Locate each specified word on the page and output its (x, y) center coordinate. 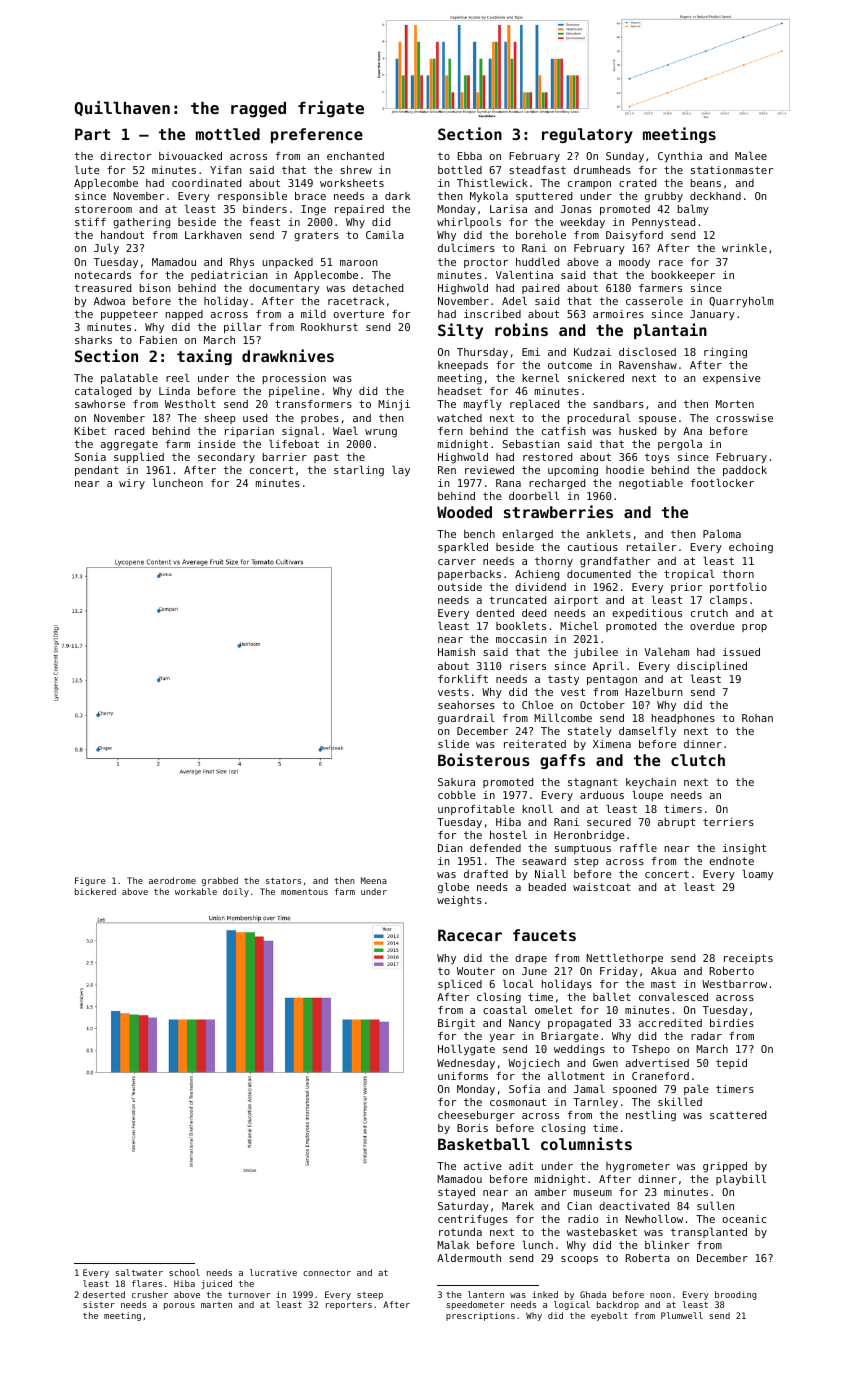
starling (359, 471)
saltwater (139, 1272)
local (518, 984)
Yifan (226, 170)
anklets (609, 534)
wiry (132, 484)
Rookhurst (329, 327)
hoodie (625, 470)
